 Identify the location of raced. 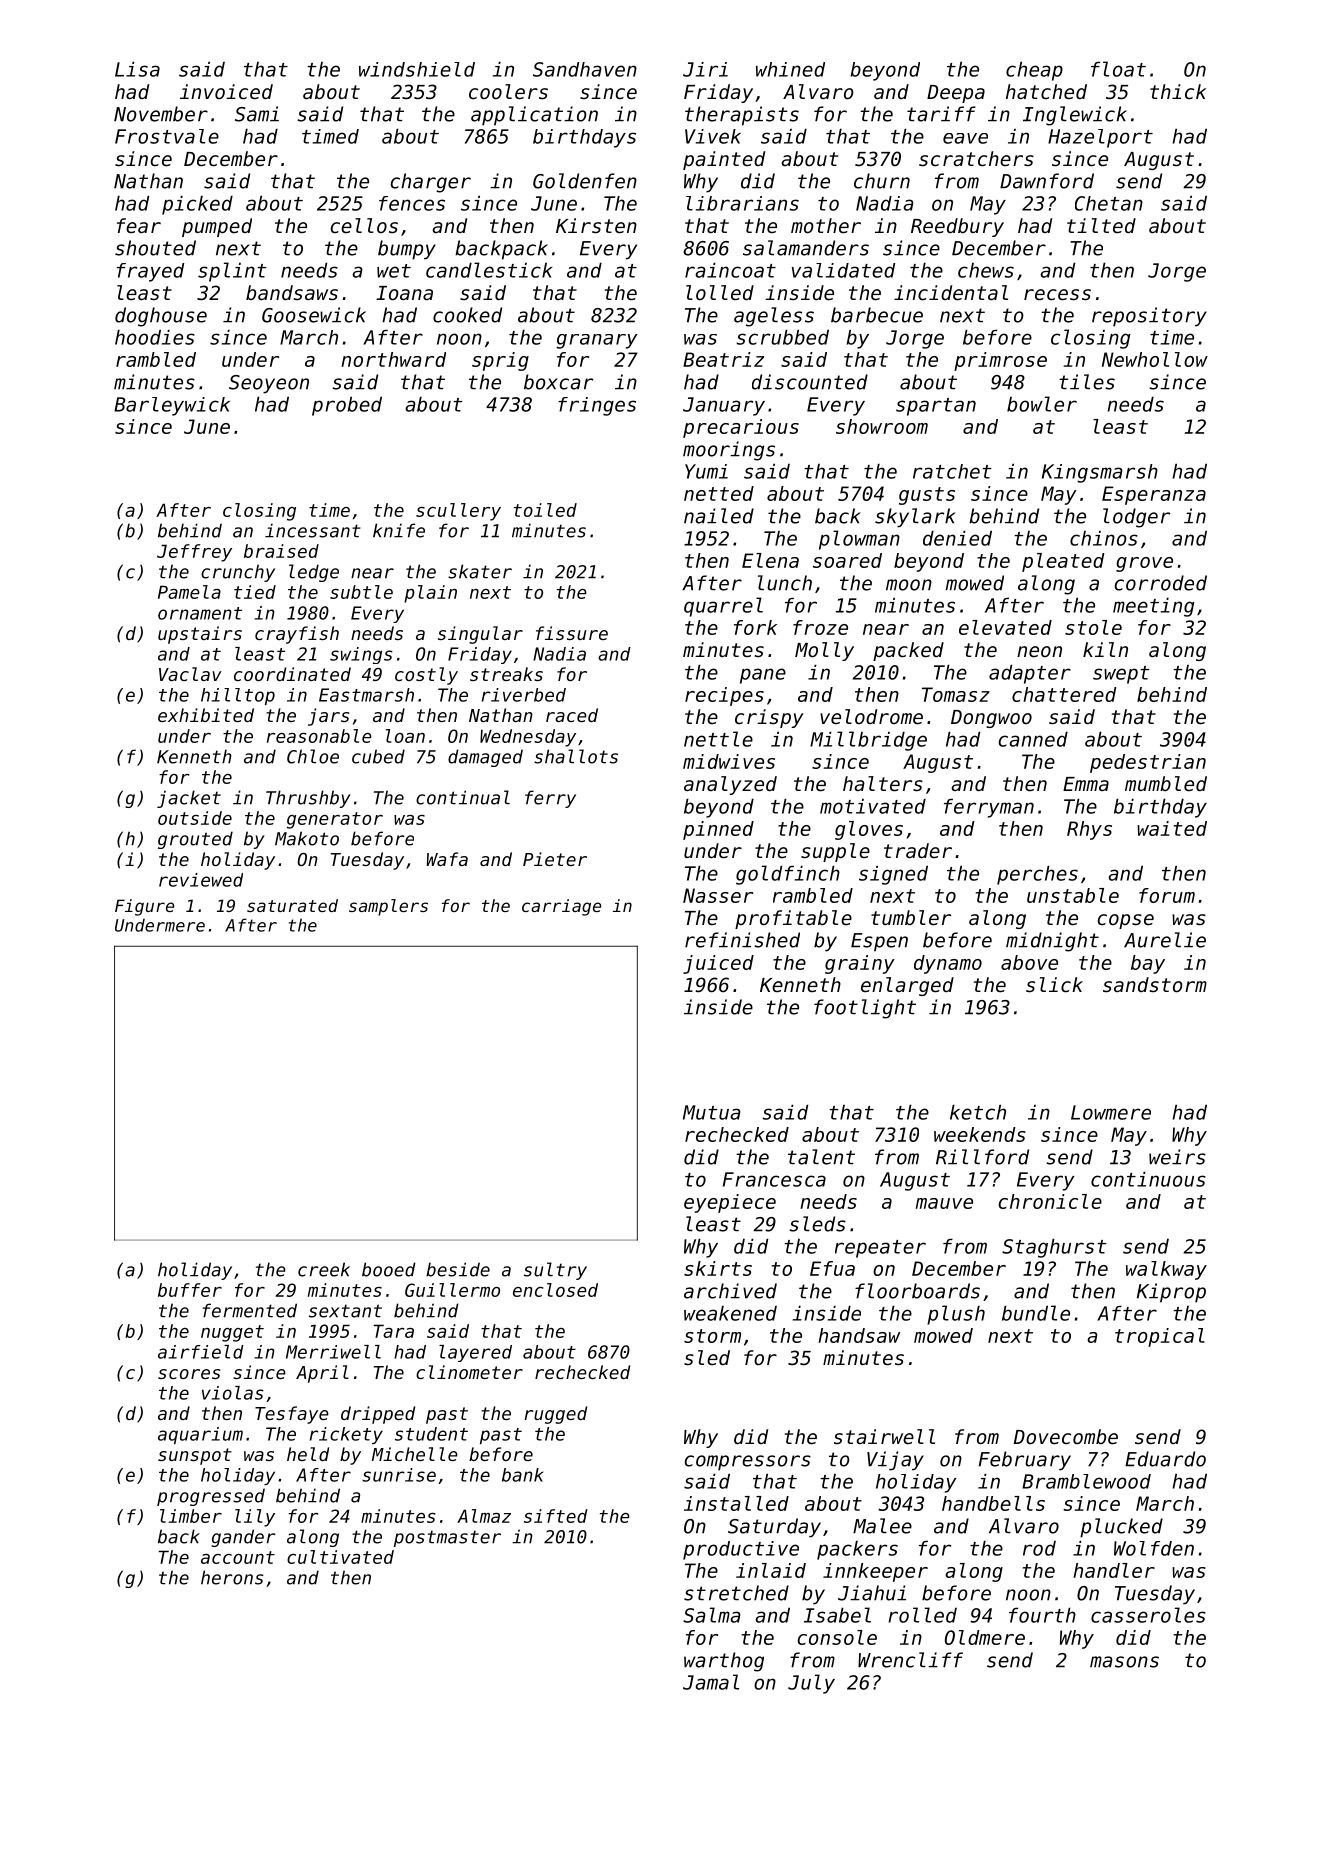
(572, 715).
